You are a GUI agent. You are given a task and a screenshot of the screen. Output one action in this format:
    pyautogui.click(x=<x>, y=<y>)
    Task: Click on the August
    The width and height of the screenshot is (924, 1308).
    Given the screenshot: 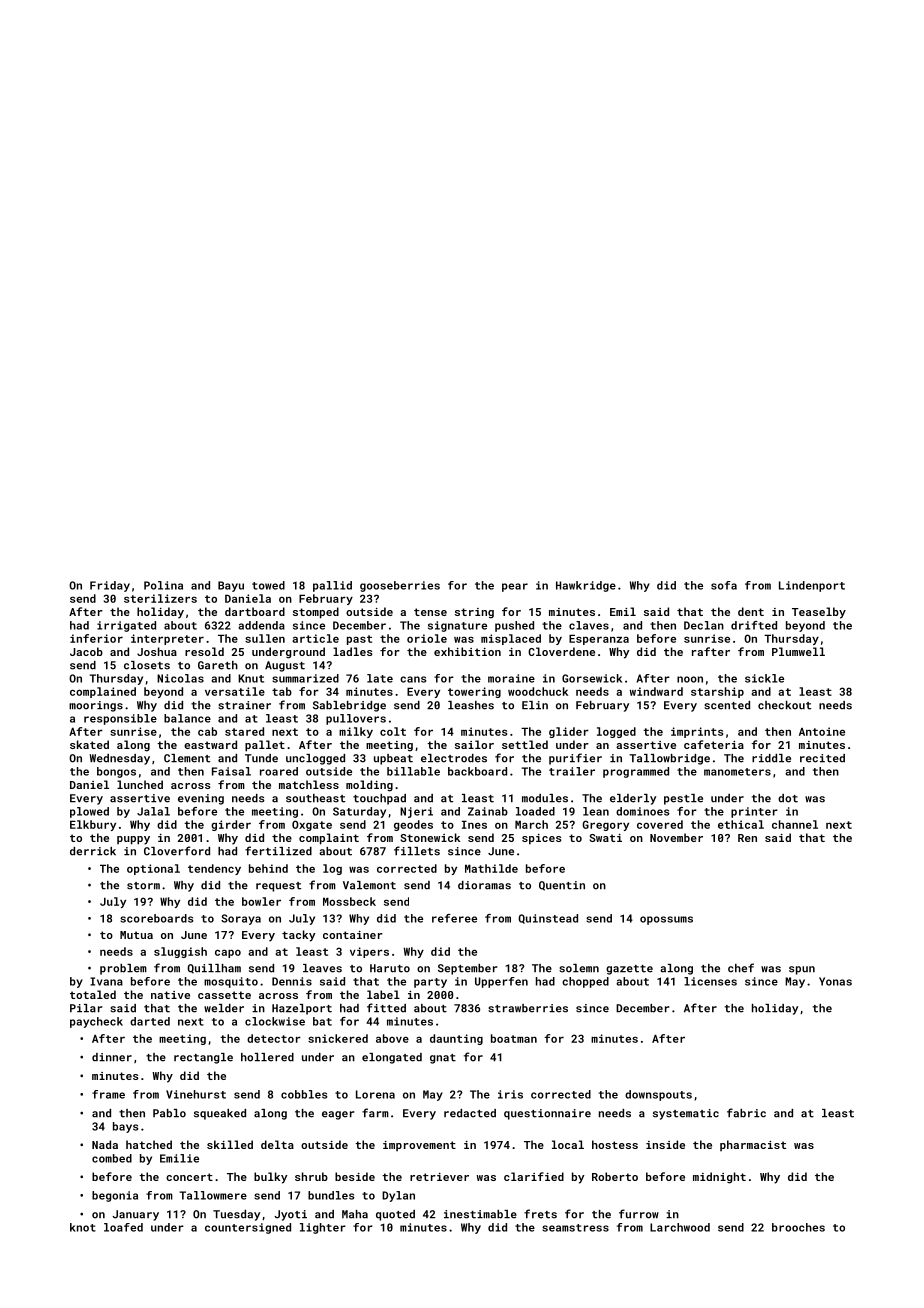 What is the action you would take?
    pyautogui.click(x=285, y=666)
